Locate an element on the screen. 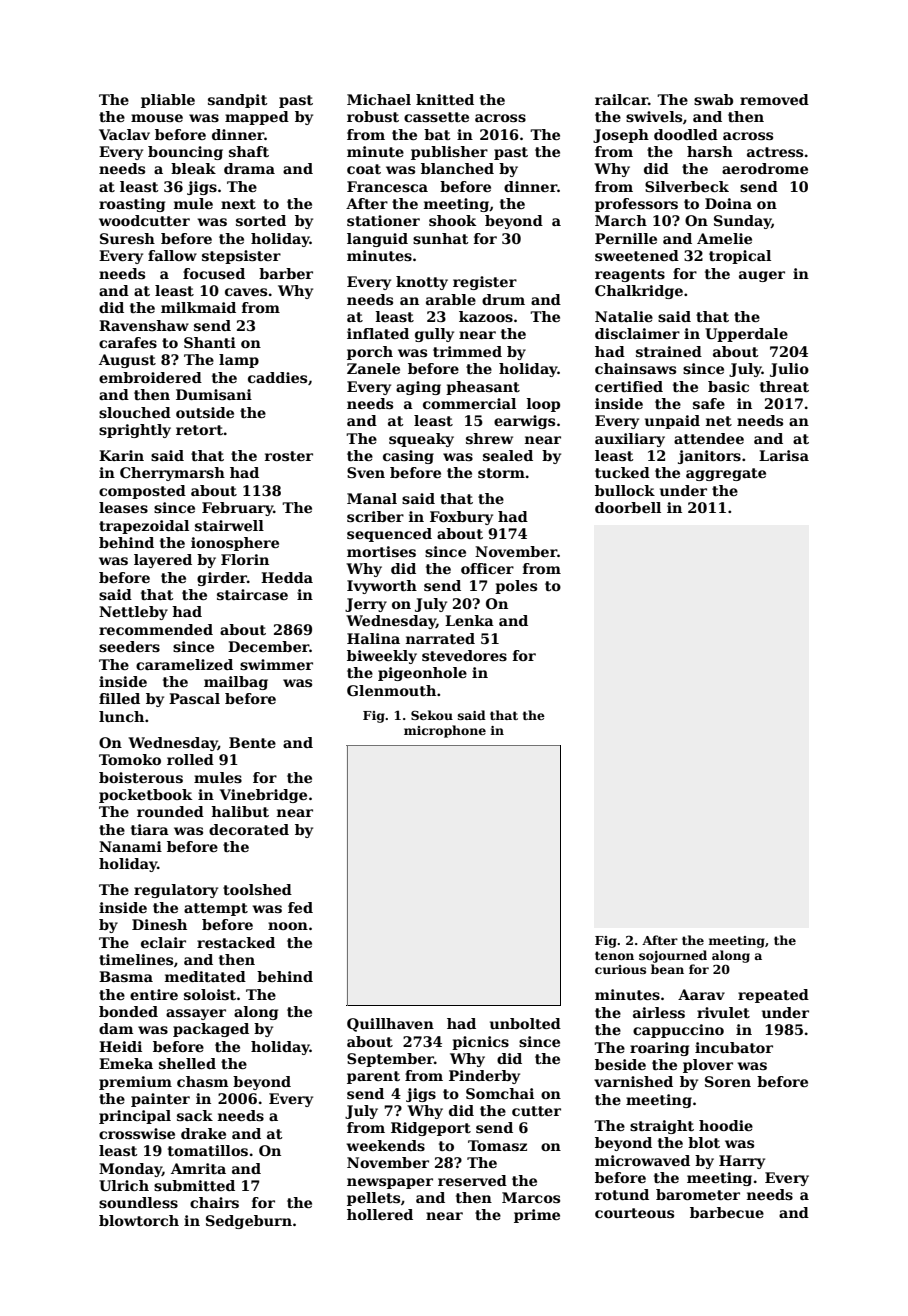 The height and width of the screenshot is (1316, 908). Vinebridge is located at coordinates (263, 796).
